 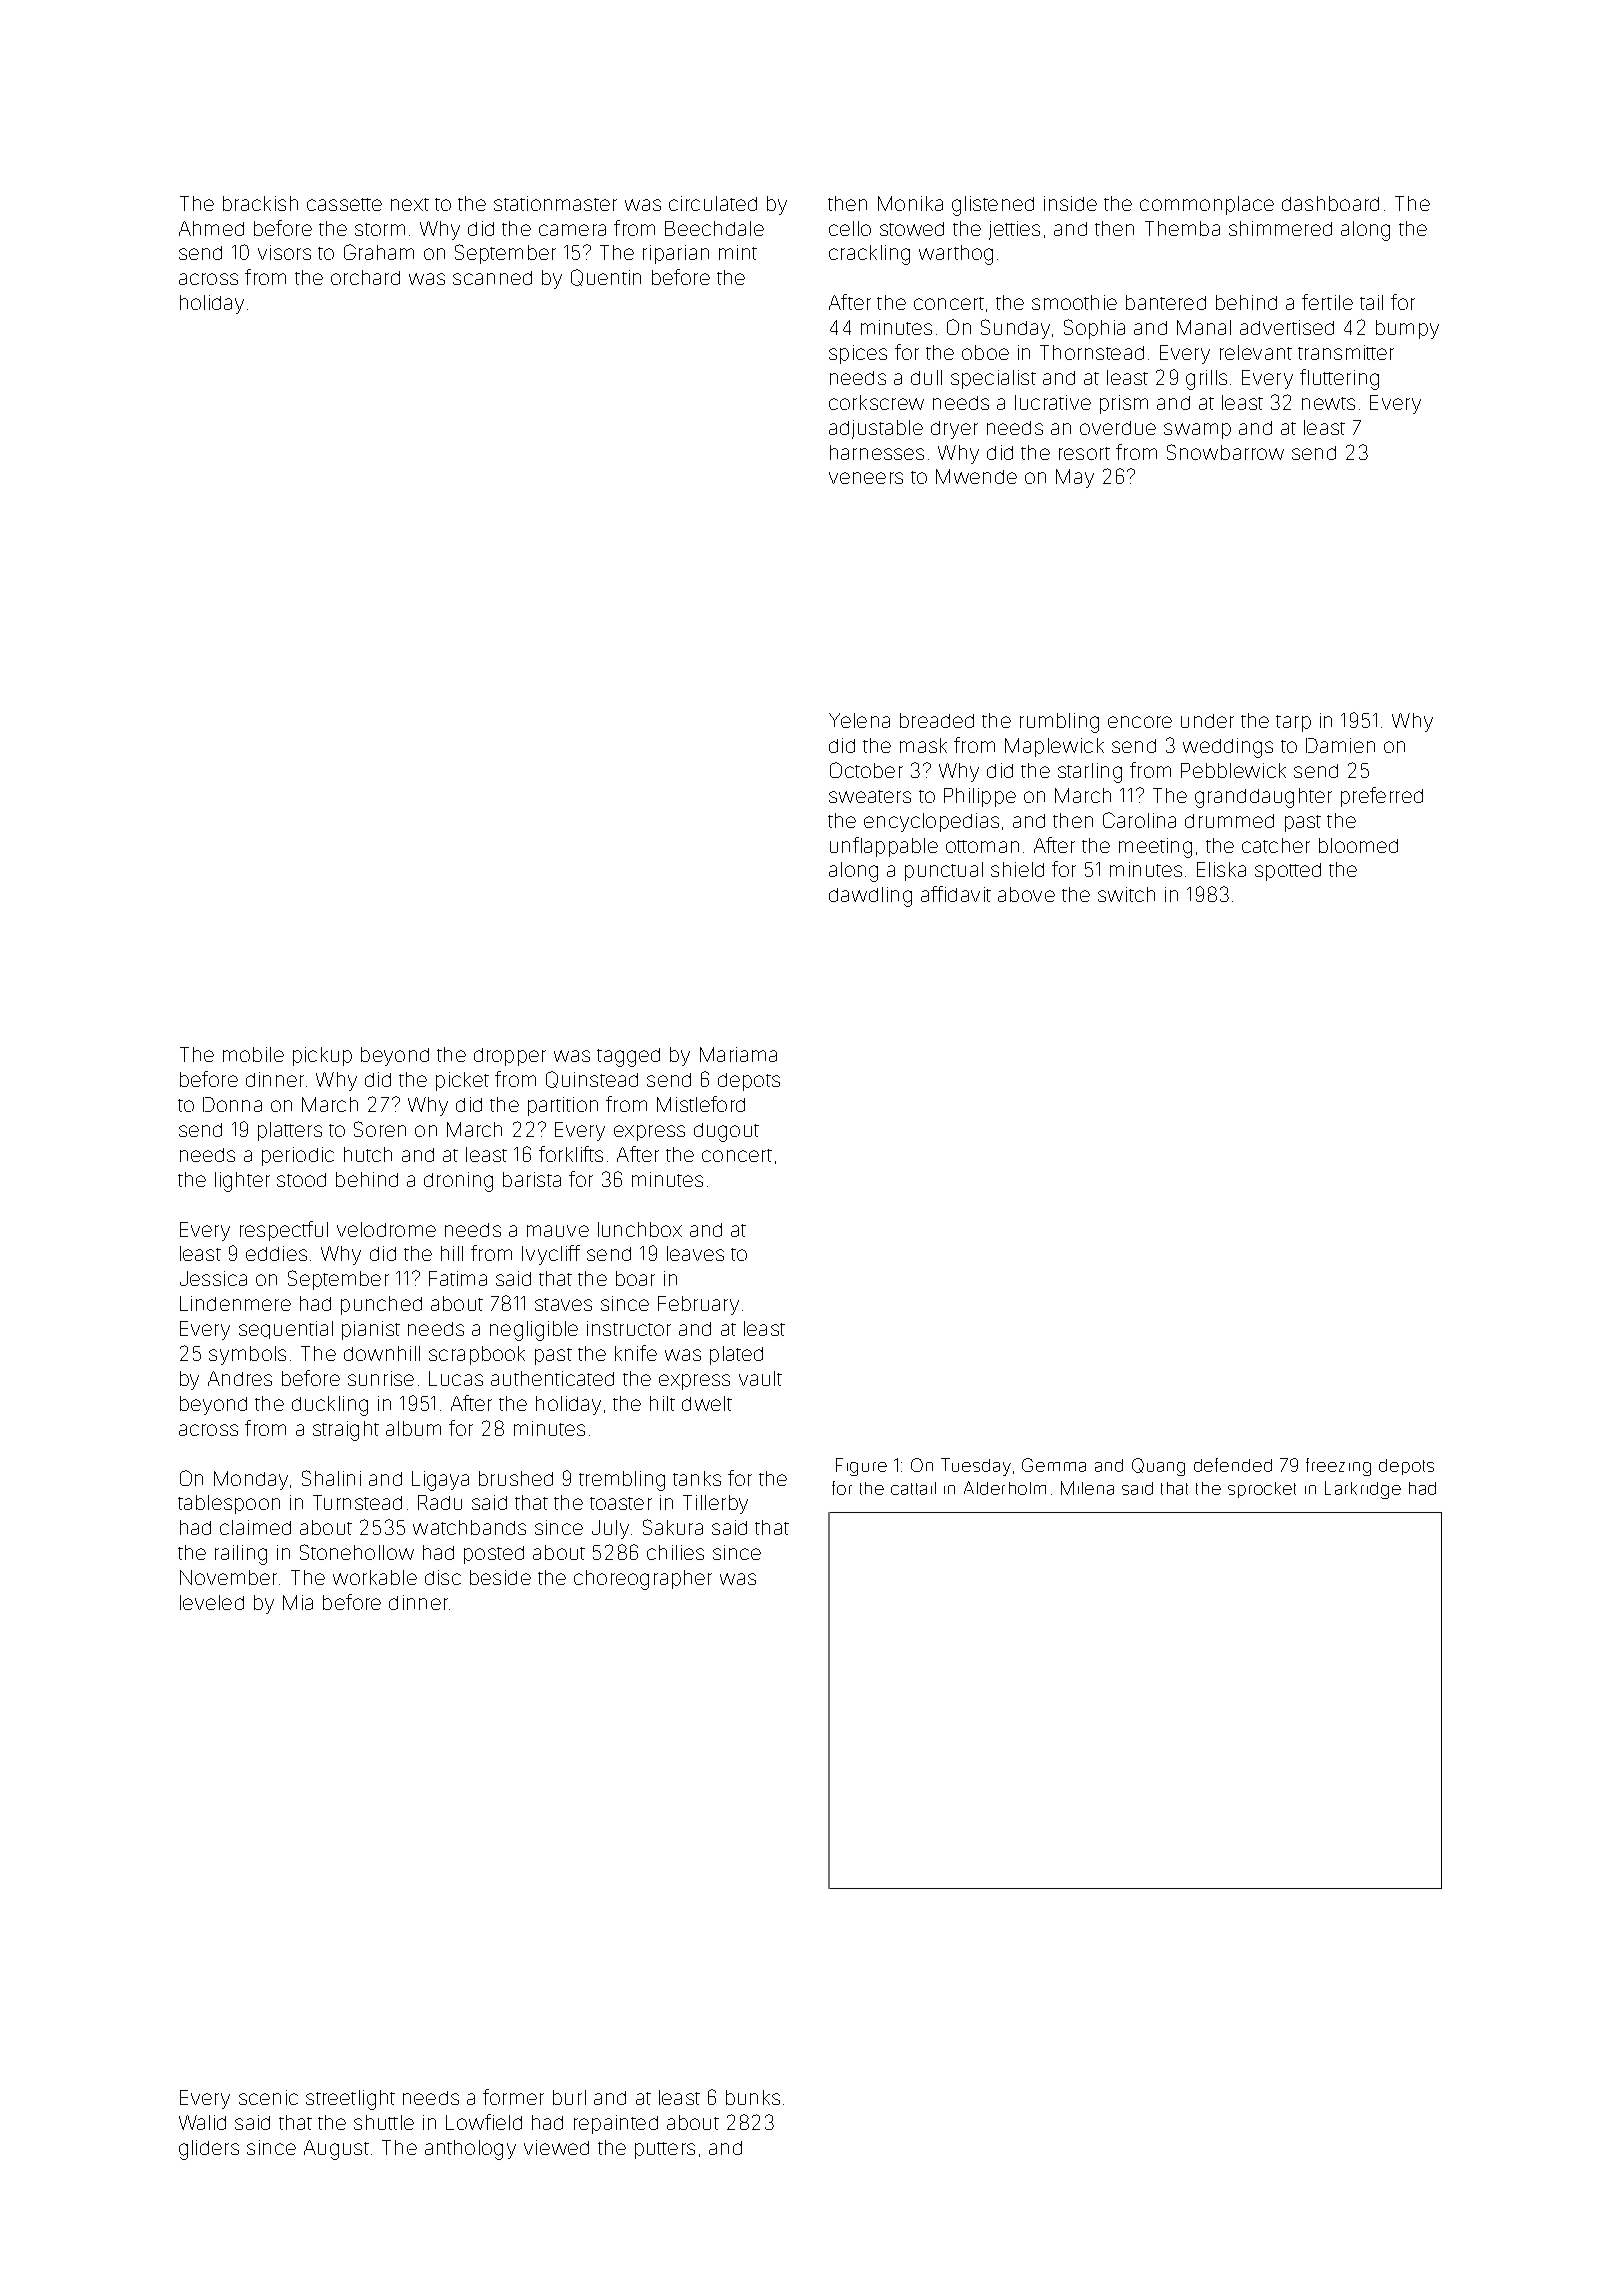 What do you see at coordinates (753, 2097) in the screenshot?
I see `bunks` at bounding box center [753, 2097].
